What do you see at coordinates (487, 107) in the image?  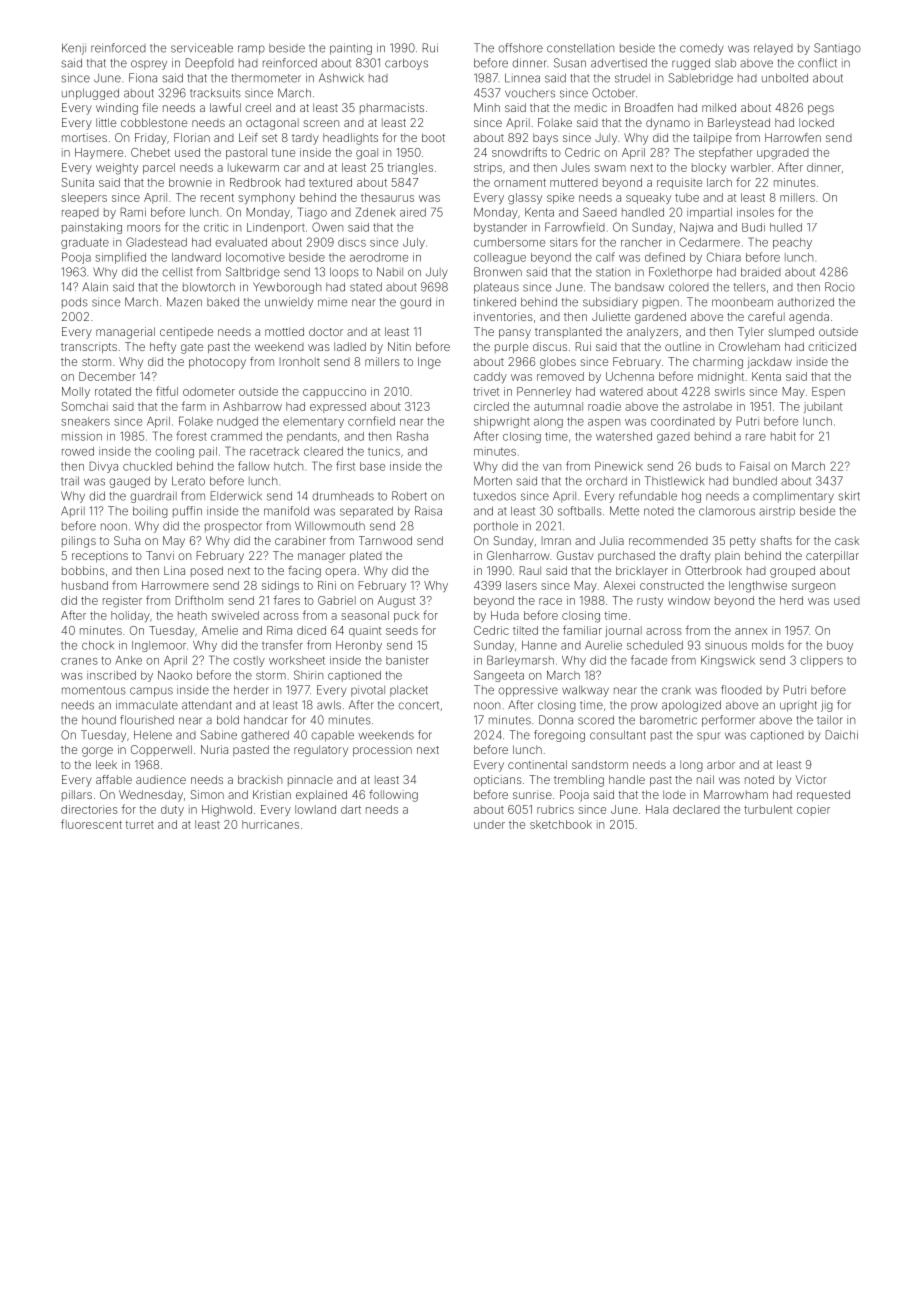 I see `Minh` at bounding box center [487, 107].
